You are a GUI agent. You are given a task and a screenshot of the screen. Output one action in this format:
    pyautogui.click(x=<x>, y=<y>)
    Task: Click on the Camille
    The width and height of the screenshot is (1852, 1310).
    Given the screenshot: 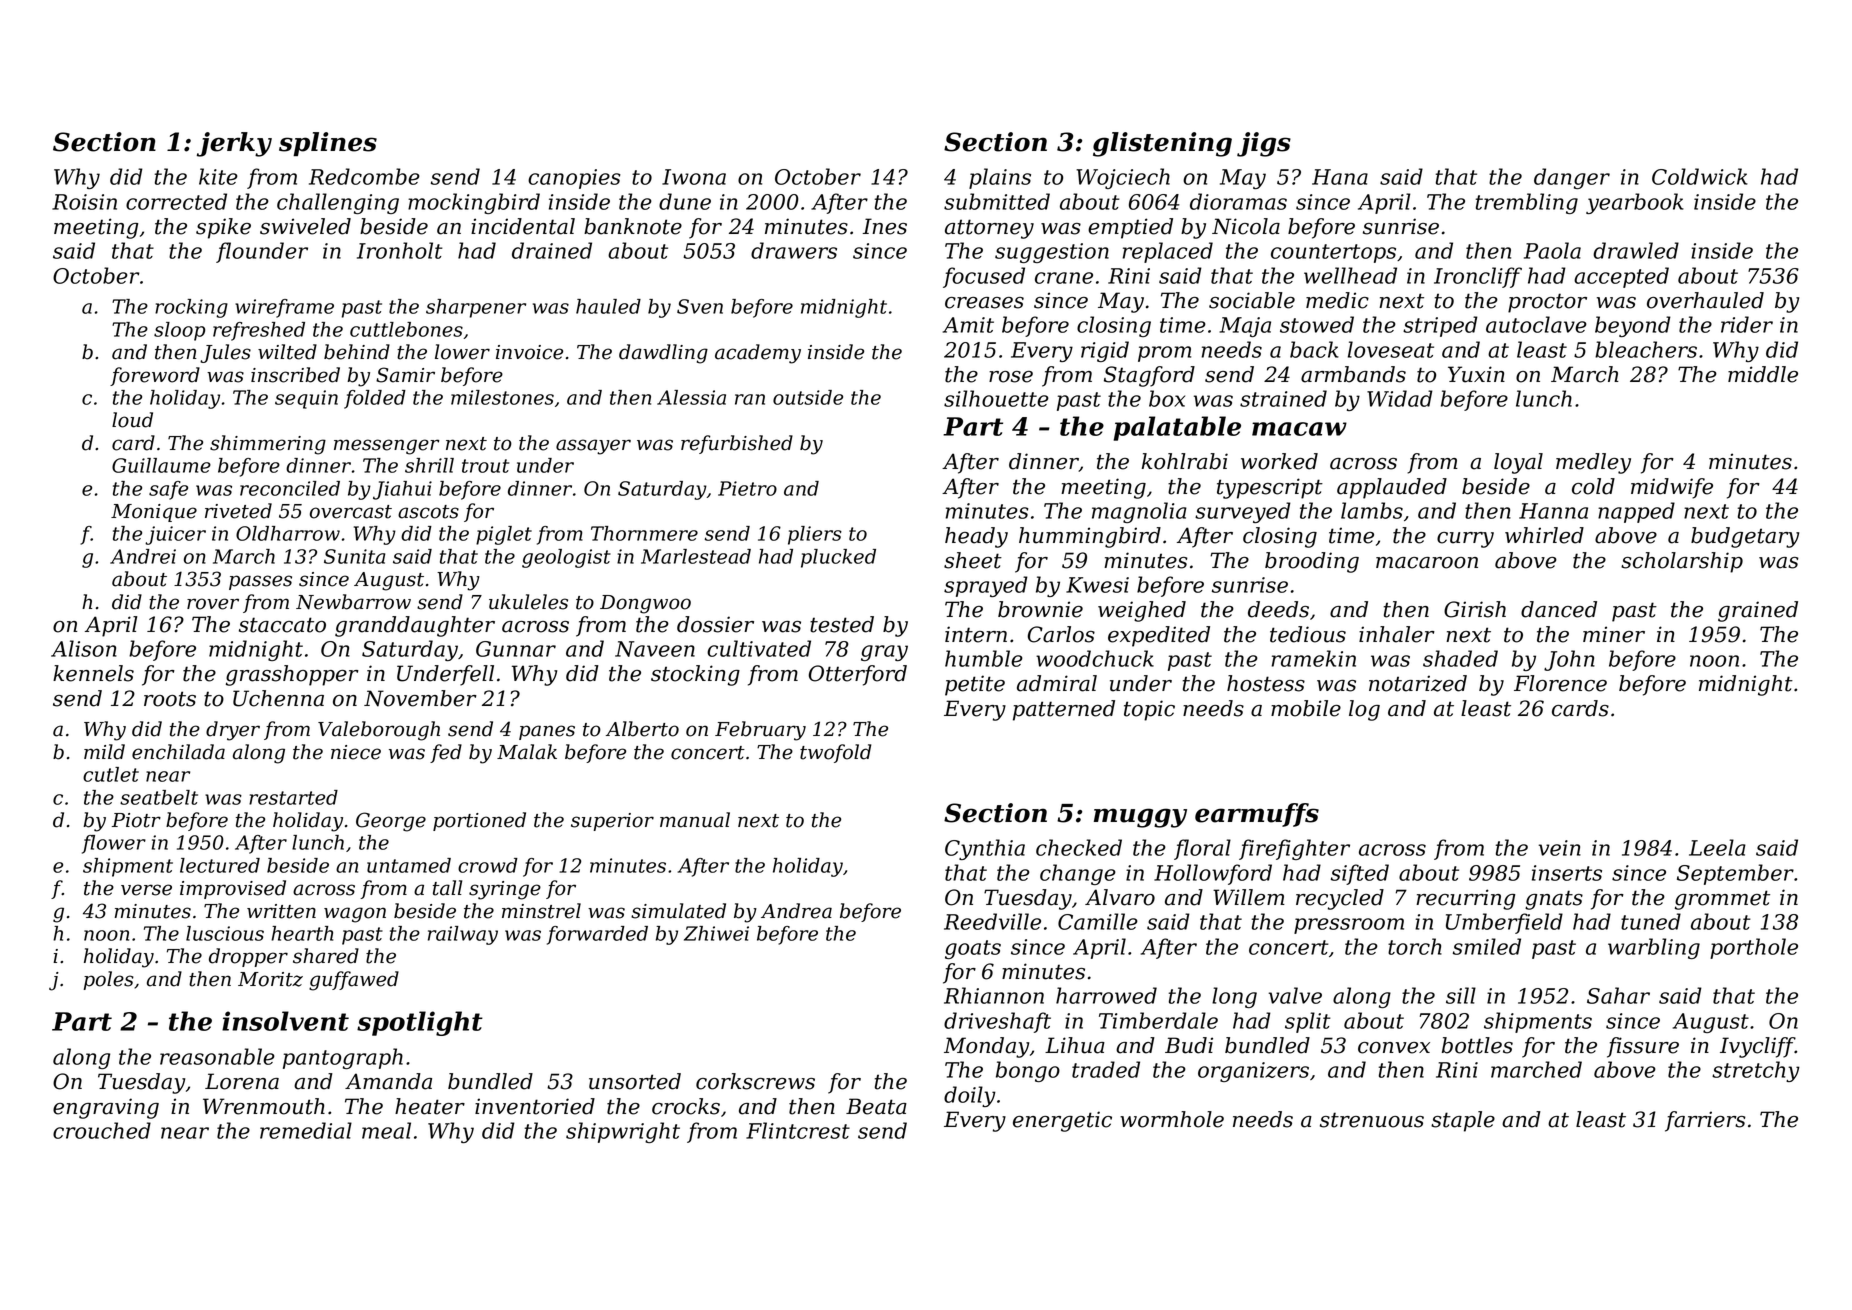 What is the action you would take?
    pyautogui.click(x=1098, y=921)
